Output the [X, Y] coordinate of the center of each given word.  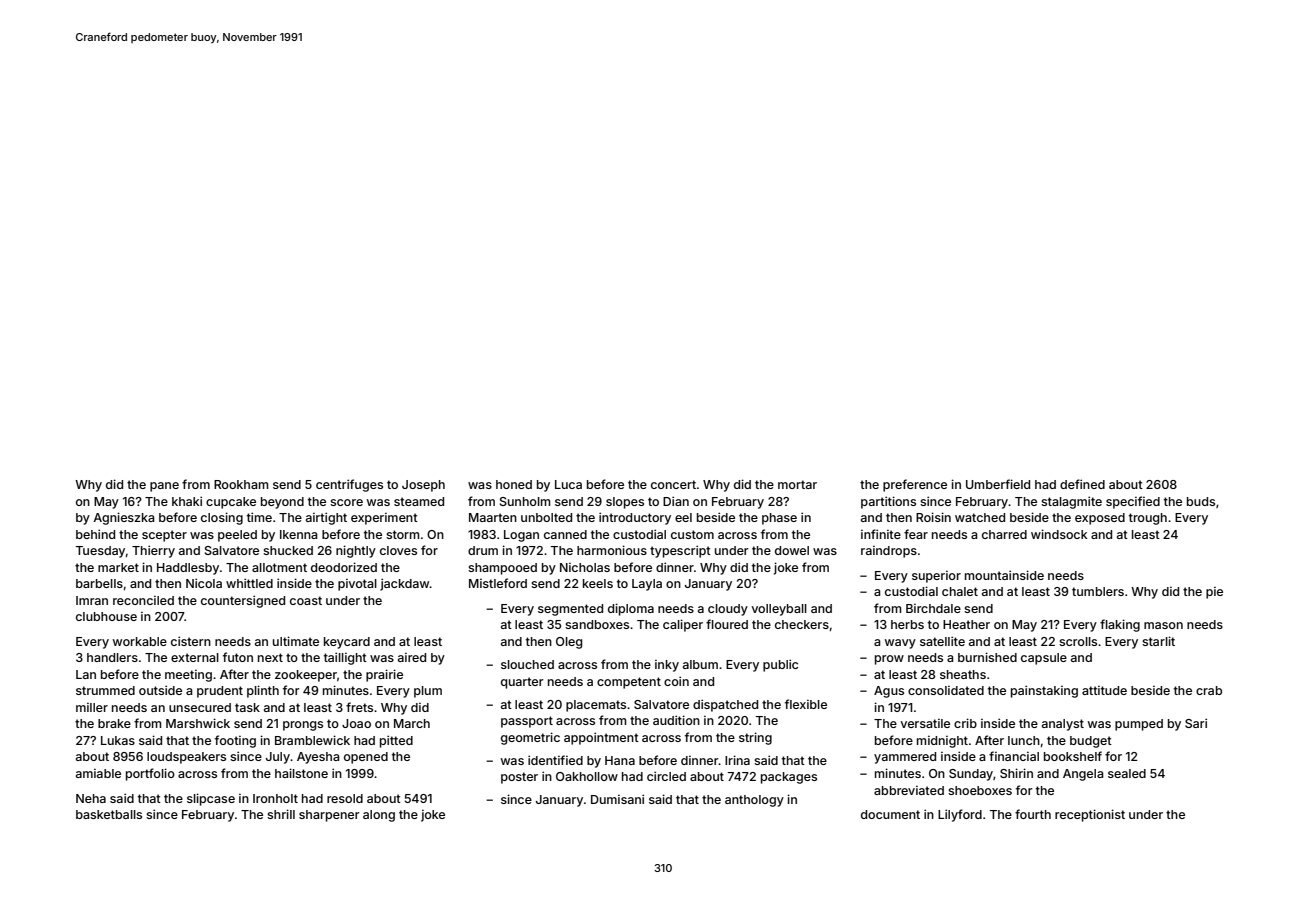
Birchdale [933, 608]
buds [1201, 501]
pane [164, 487]
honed [514, 484]
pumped [1139, 725]
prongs [303, 726]
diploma [631, 609]
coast [306, 600]
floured [727, 624]
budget [1091, 742]
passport [527, 722]
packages [789, 778]
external [195, 657]
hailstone [301, 773]
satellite [942, 641]
